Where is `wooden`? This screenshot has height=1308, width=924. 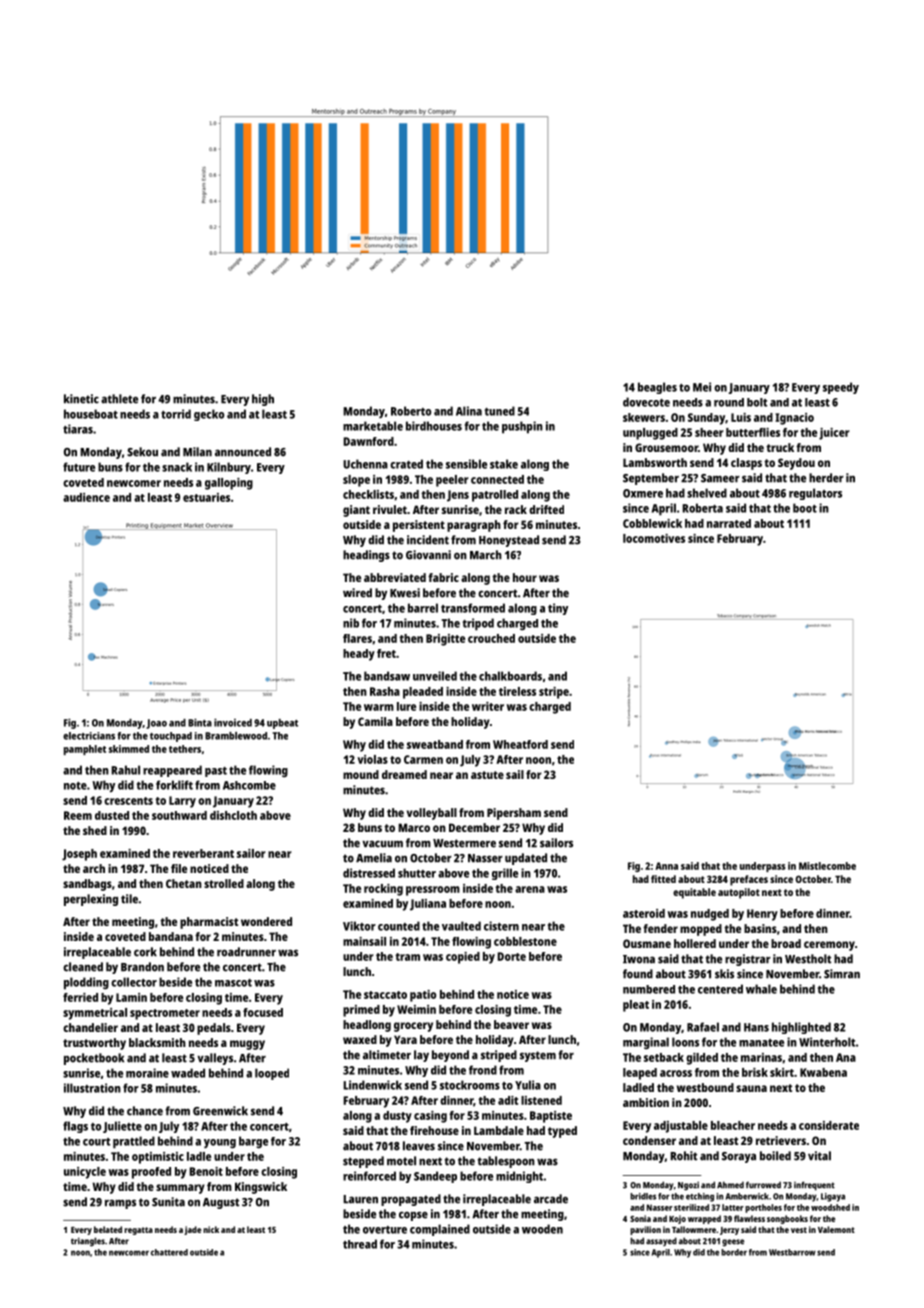 wooden is located at coordinates (542, 1229).
